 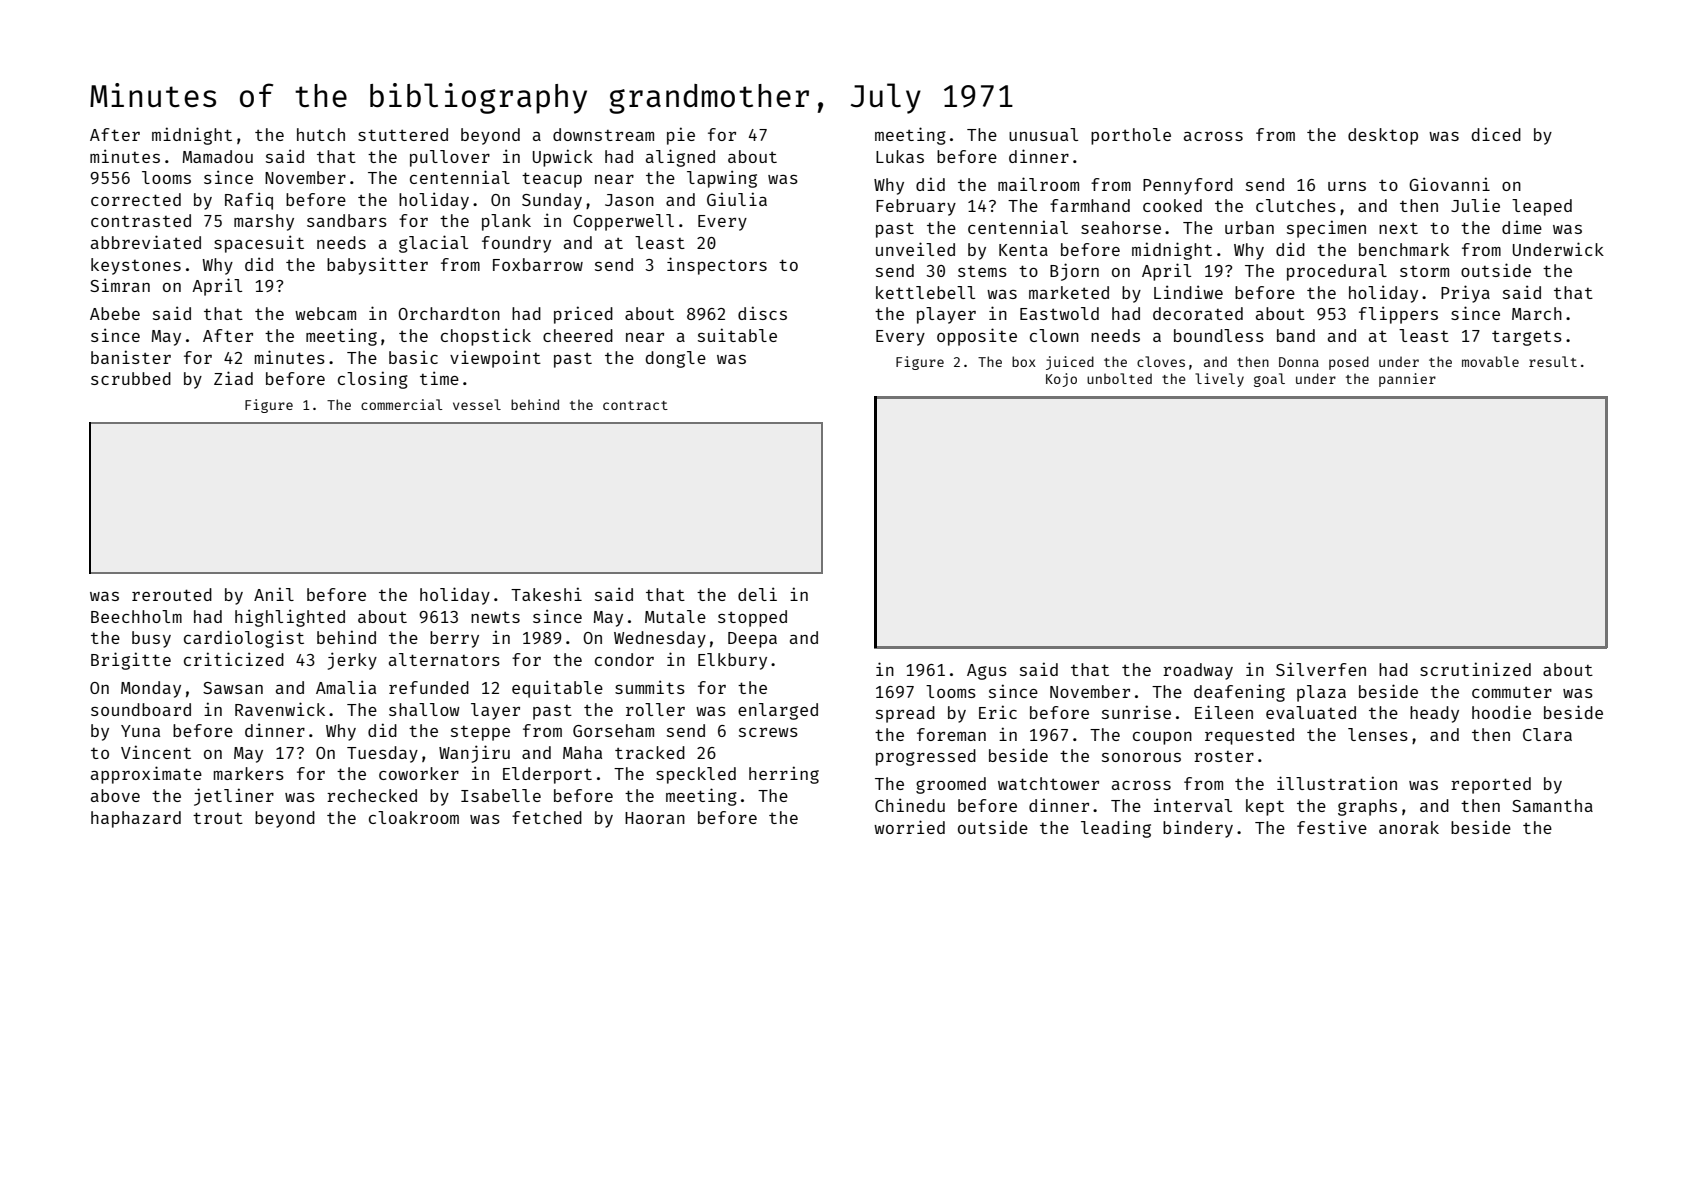 I want to click on Mamadou, so click(x=218, y=156).
